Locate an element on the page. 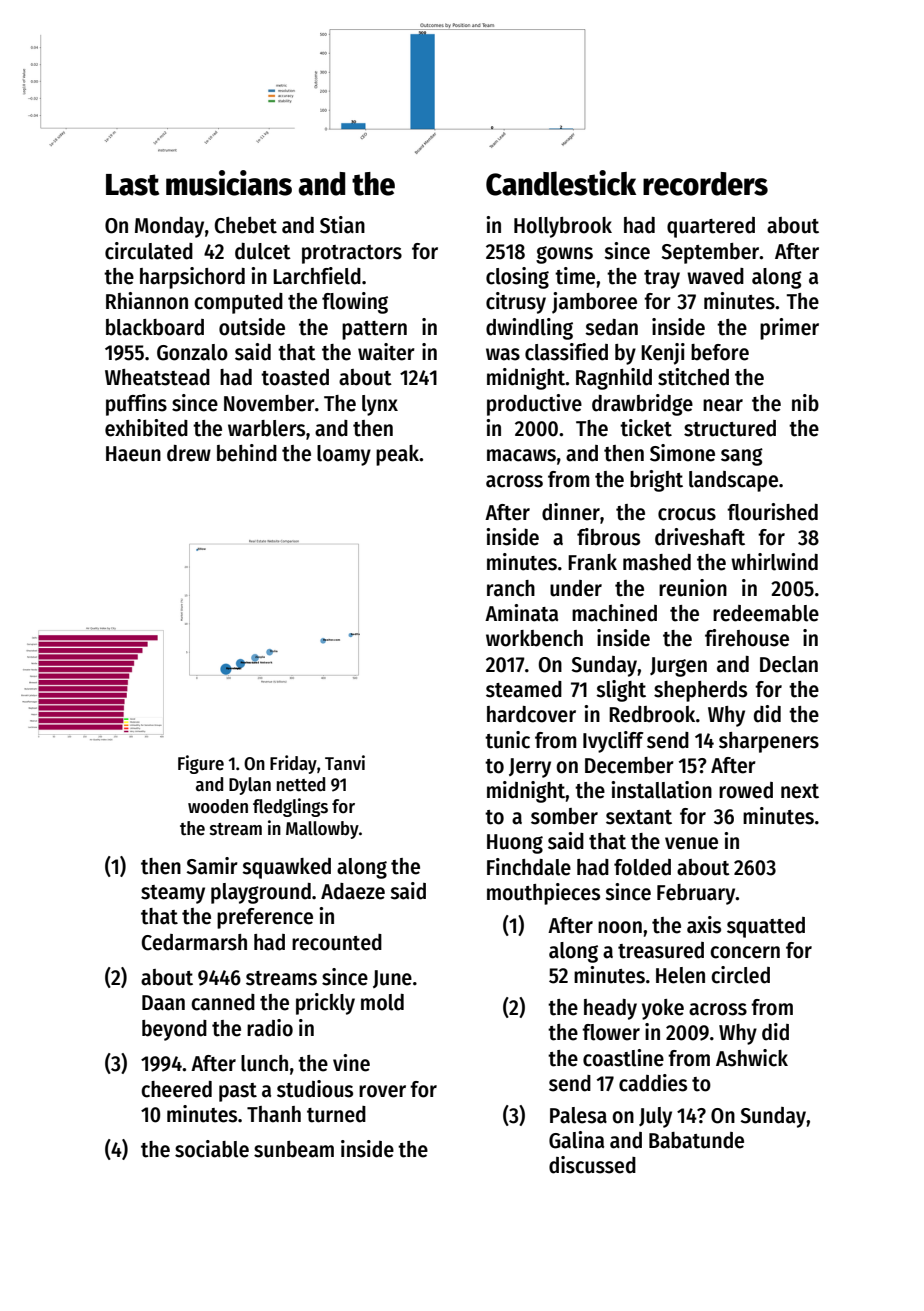  cheered is located at coordinates (176, 1089).
